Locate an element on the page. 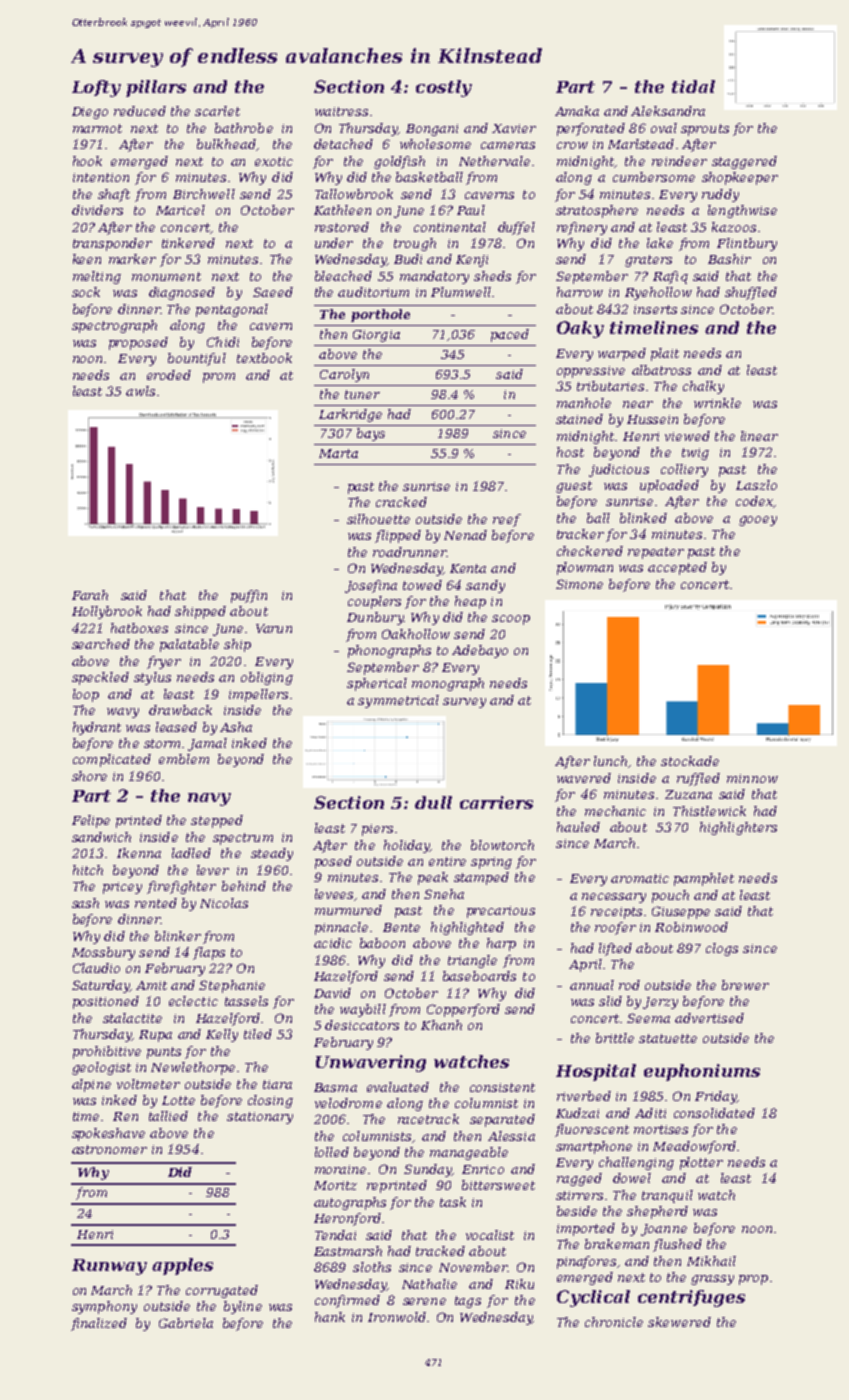 This image has height=1400, width=849. Oaky is located at coordinates (580, 329).
